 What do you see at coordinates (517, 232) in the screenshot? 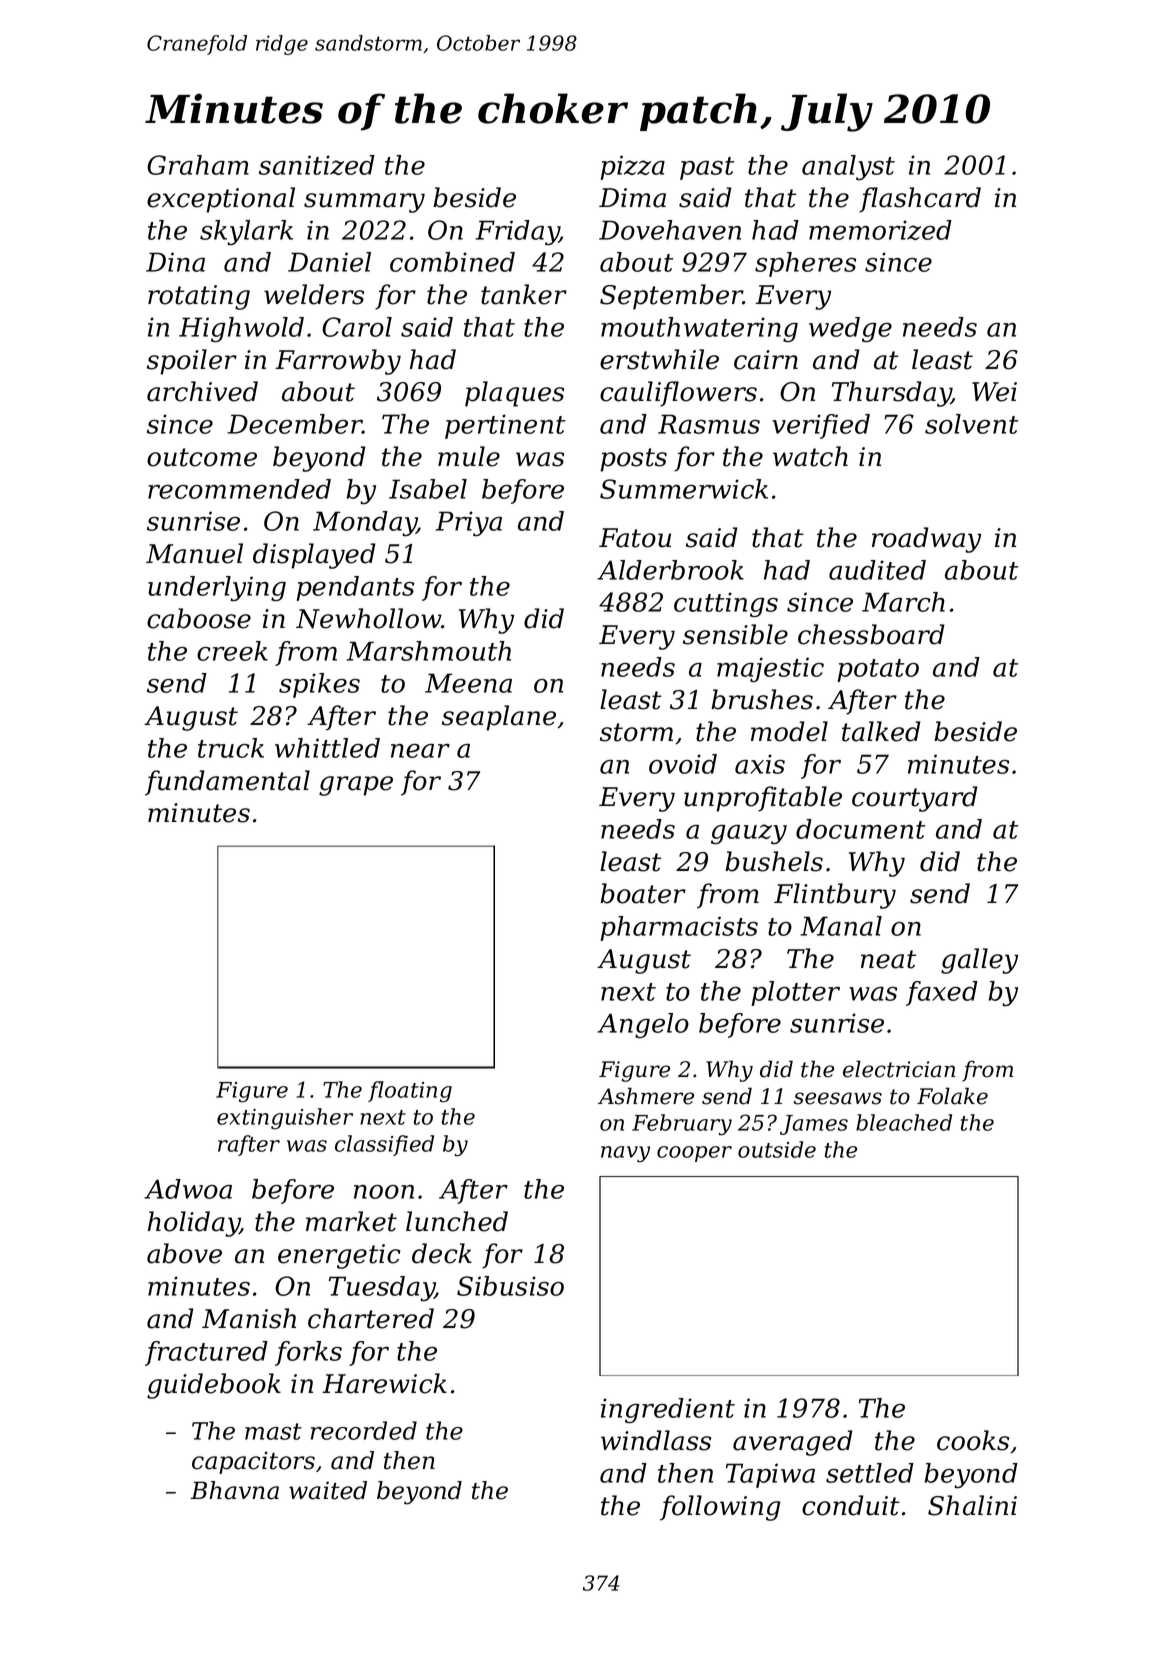
I see `Friday` at bounding box center [517, 232].
